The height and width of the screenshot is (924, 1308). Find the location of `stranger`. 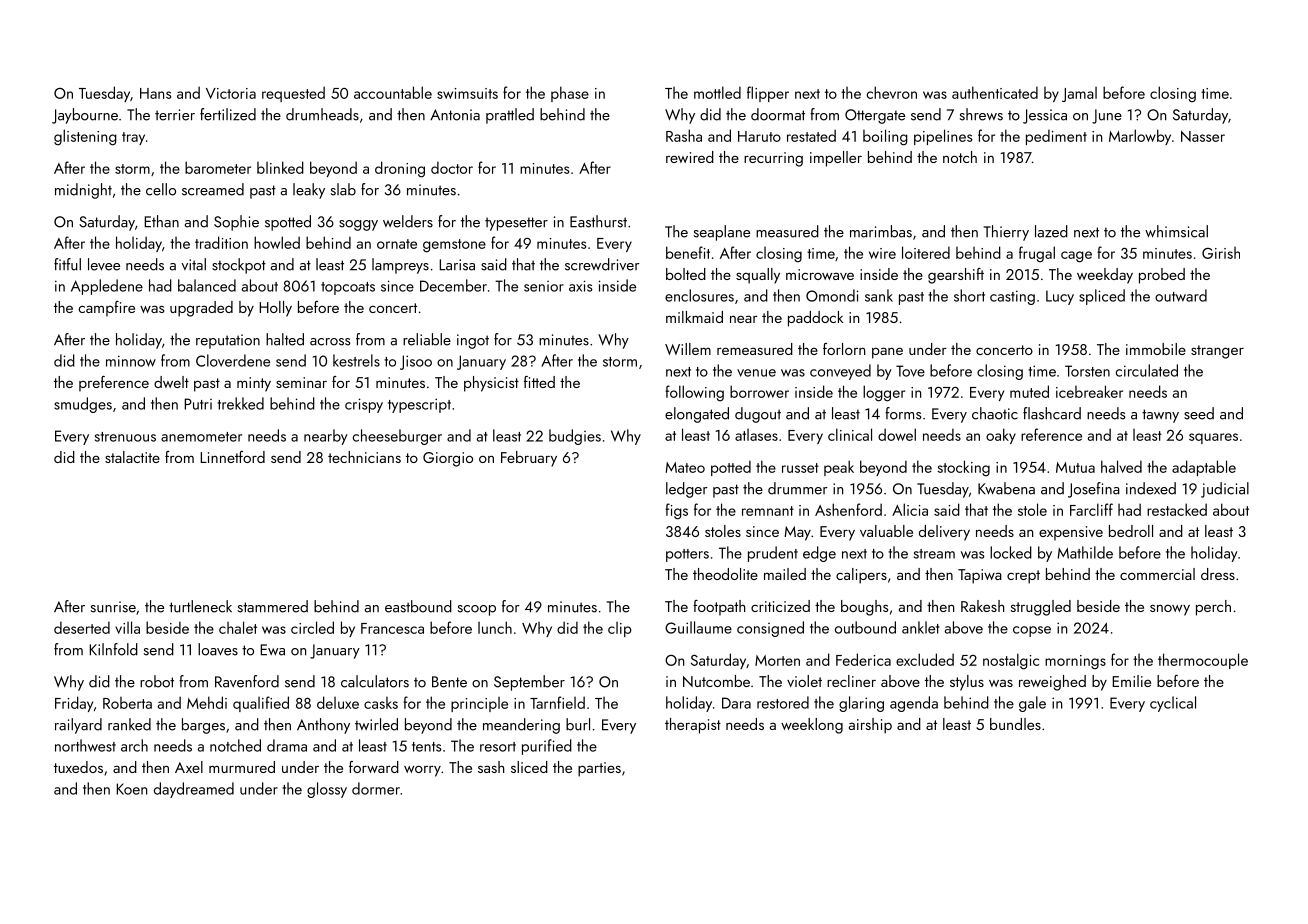

stranger is located at coordinates (1217, 352).
